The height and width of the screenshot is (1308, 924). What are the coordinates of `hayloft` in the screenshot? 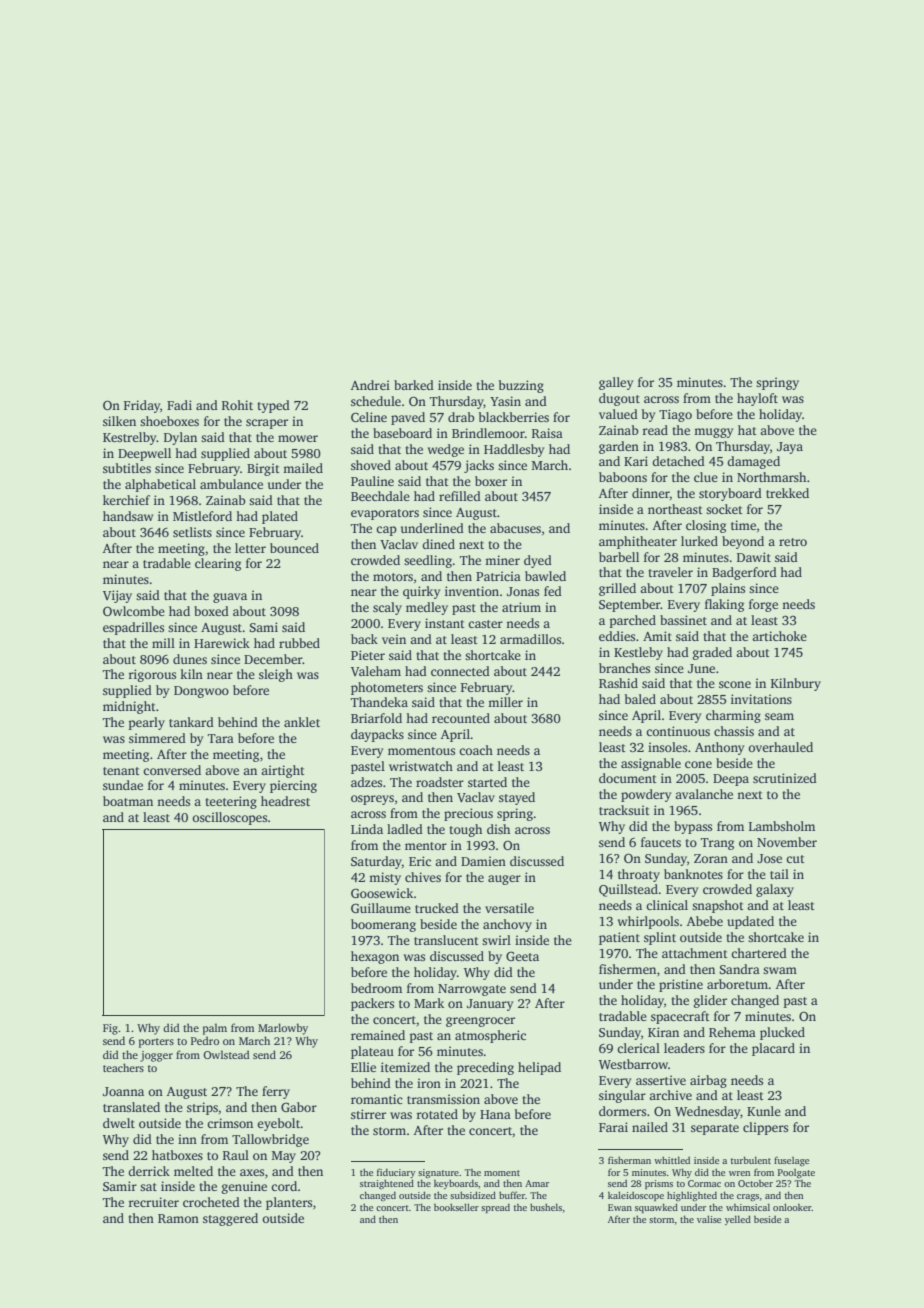 It's located at (757, 399).
